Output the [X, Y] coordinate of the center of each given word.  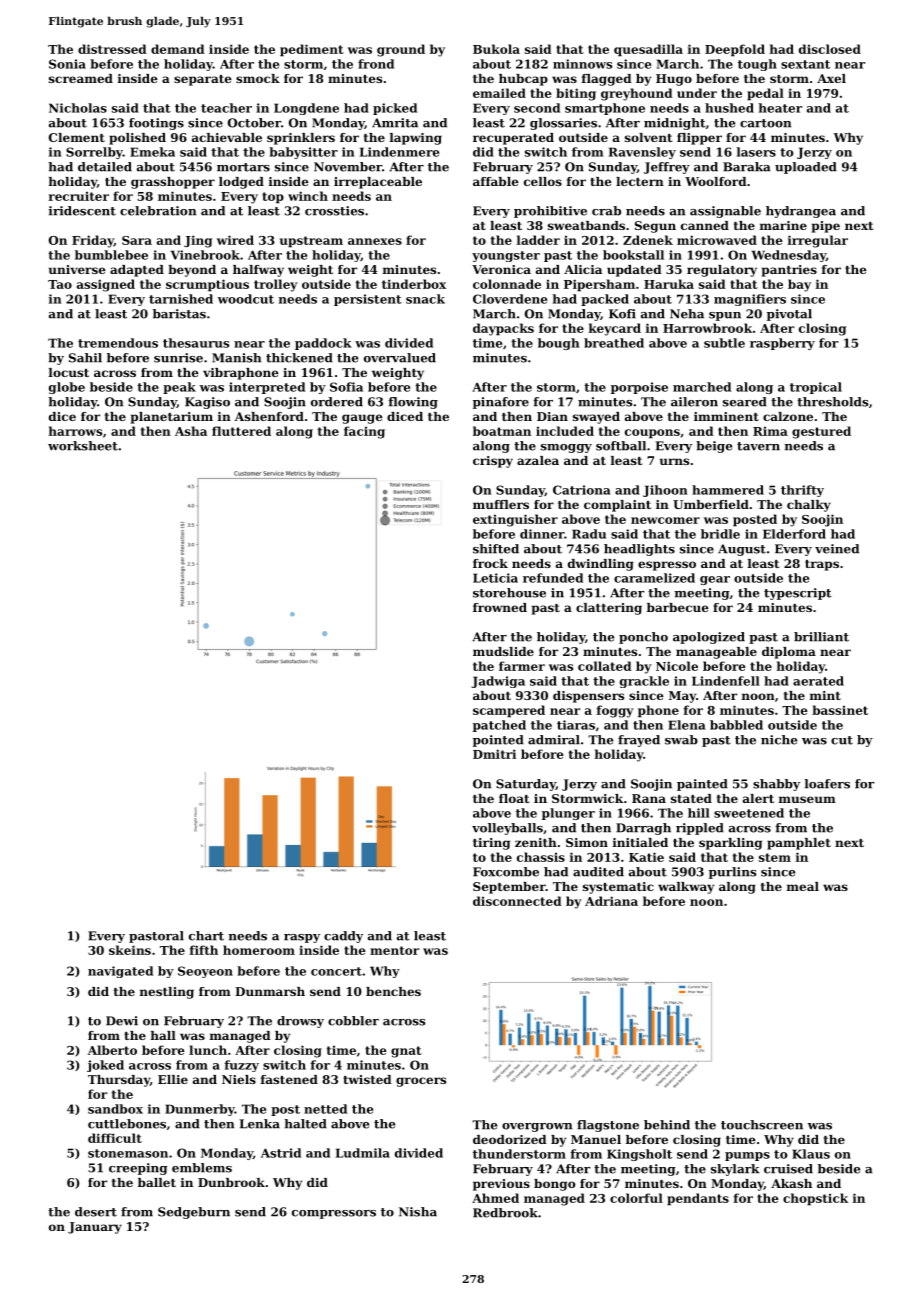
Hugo [674, 80]
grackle [644, 682]
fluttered [241, 431]
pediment [312, 50]
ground [401, 50]
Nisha [418, 1212]
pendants [698, 1199]
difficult [115, 1138]
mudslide [503, 651]
